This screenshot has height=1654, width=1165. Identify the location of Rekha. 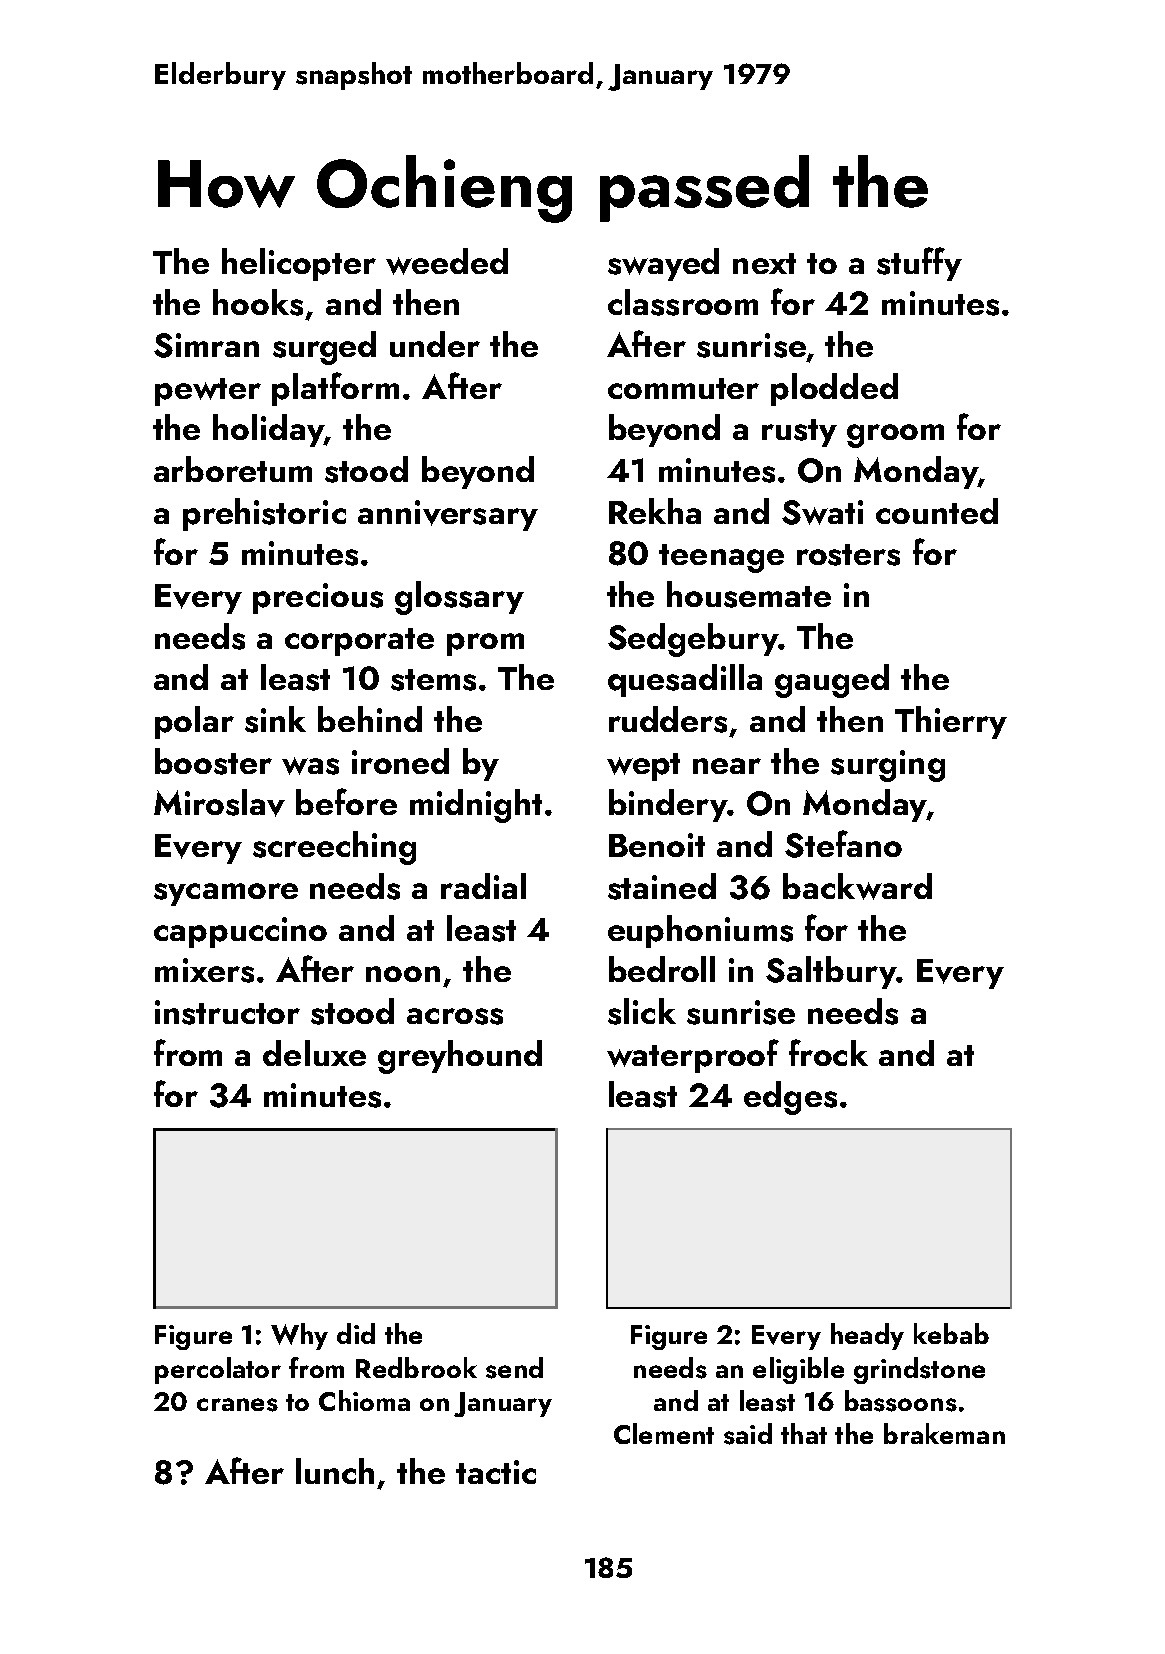
(655, 511).
